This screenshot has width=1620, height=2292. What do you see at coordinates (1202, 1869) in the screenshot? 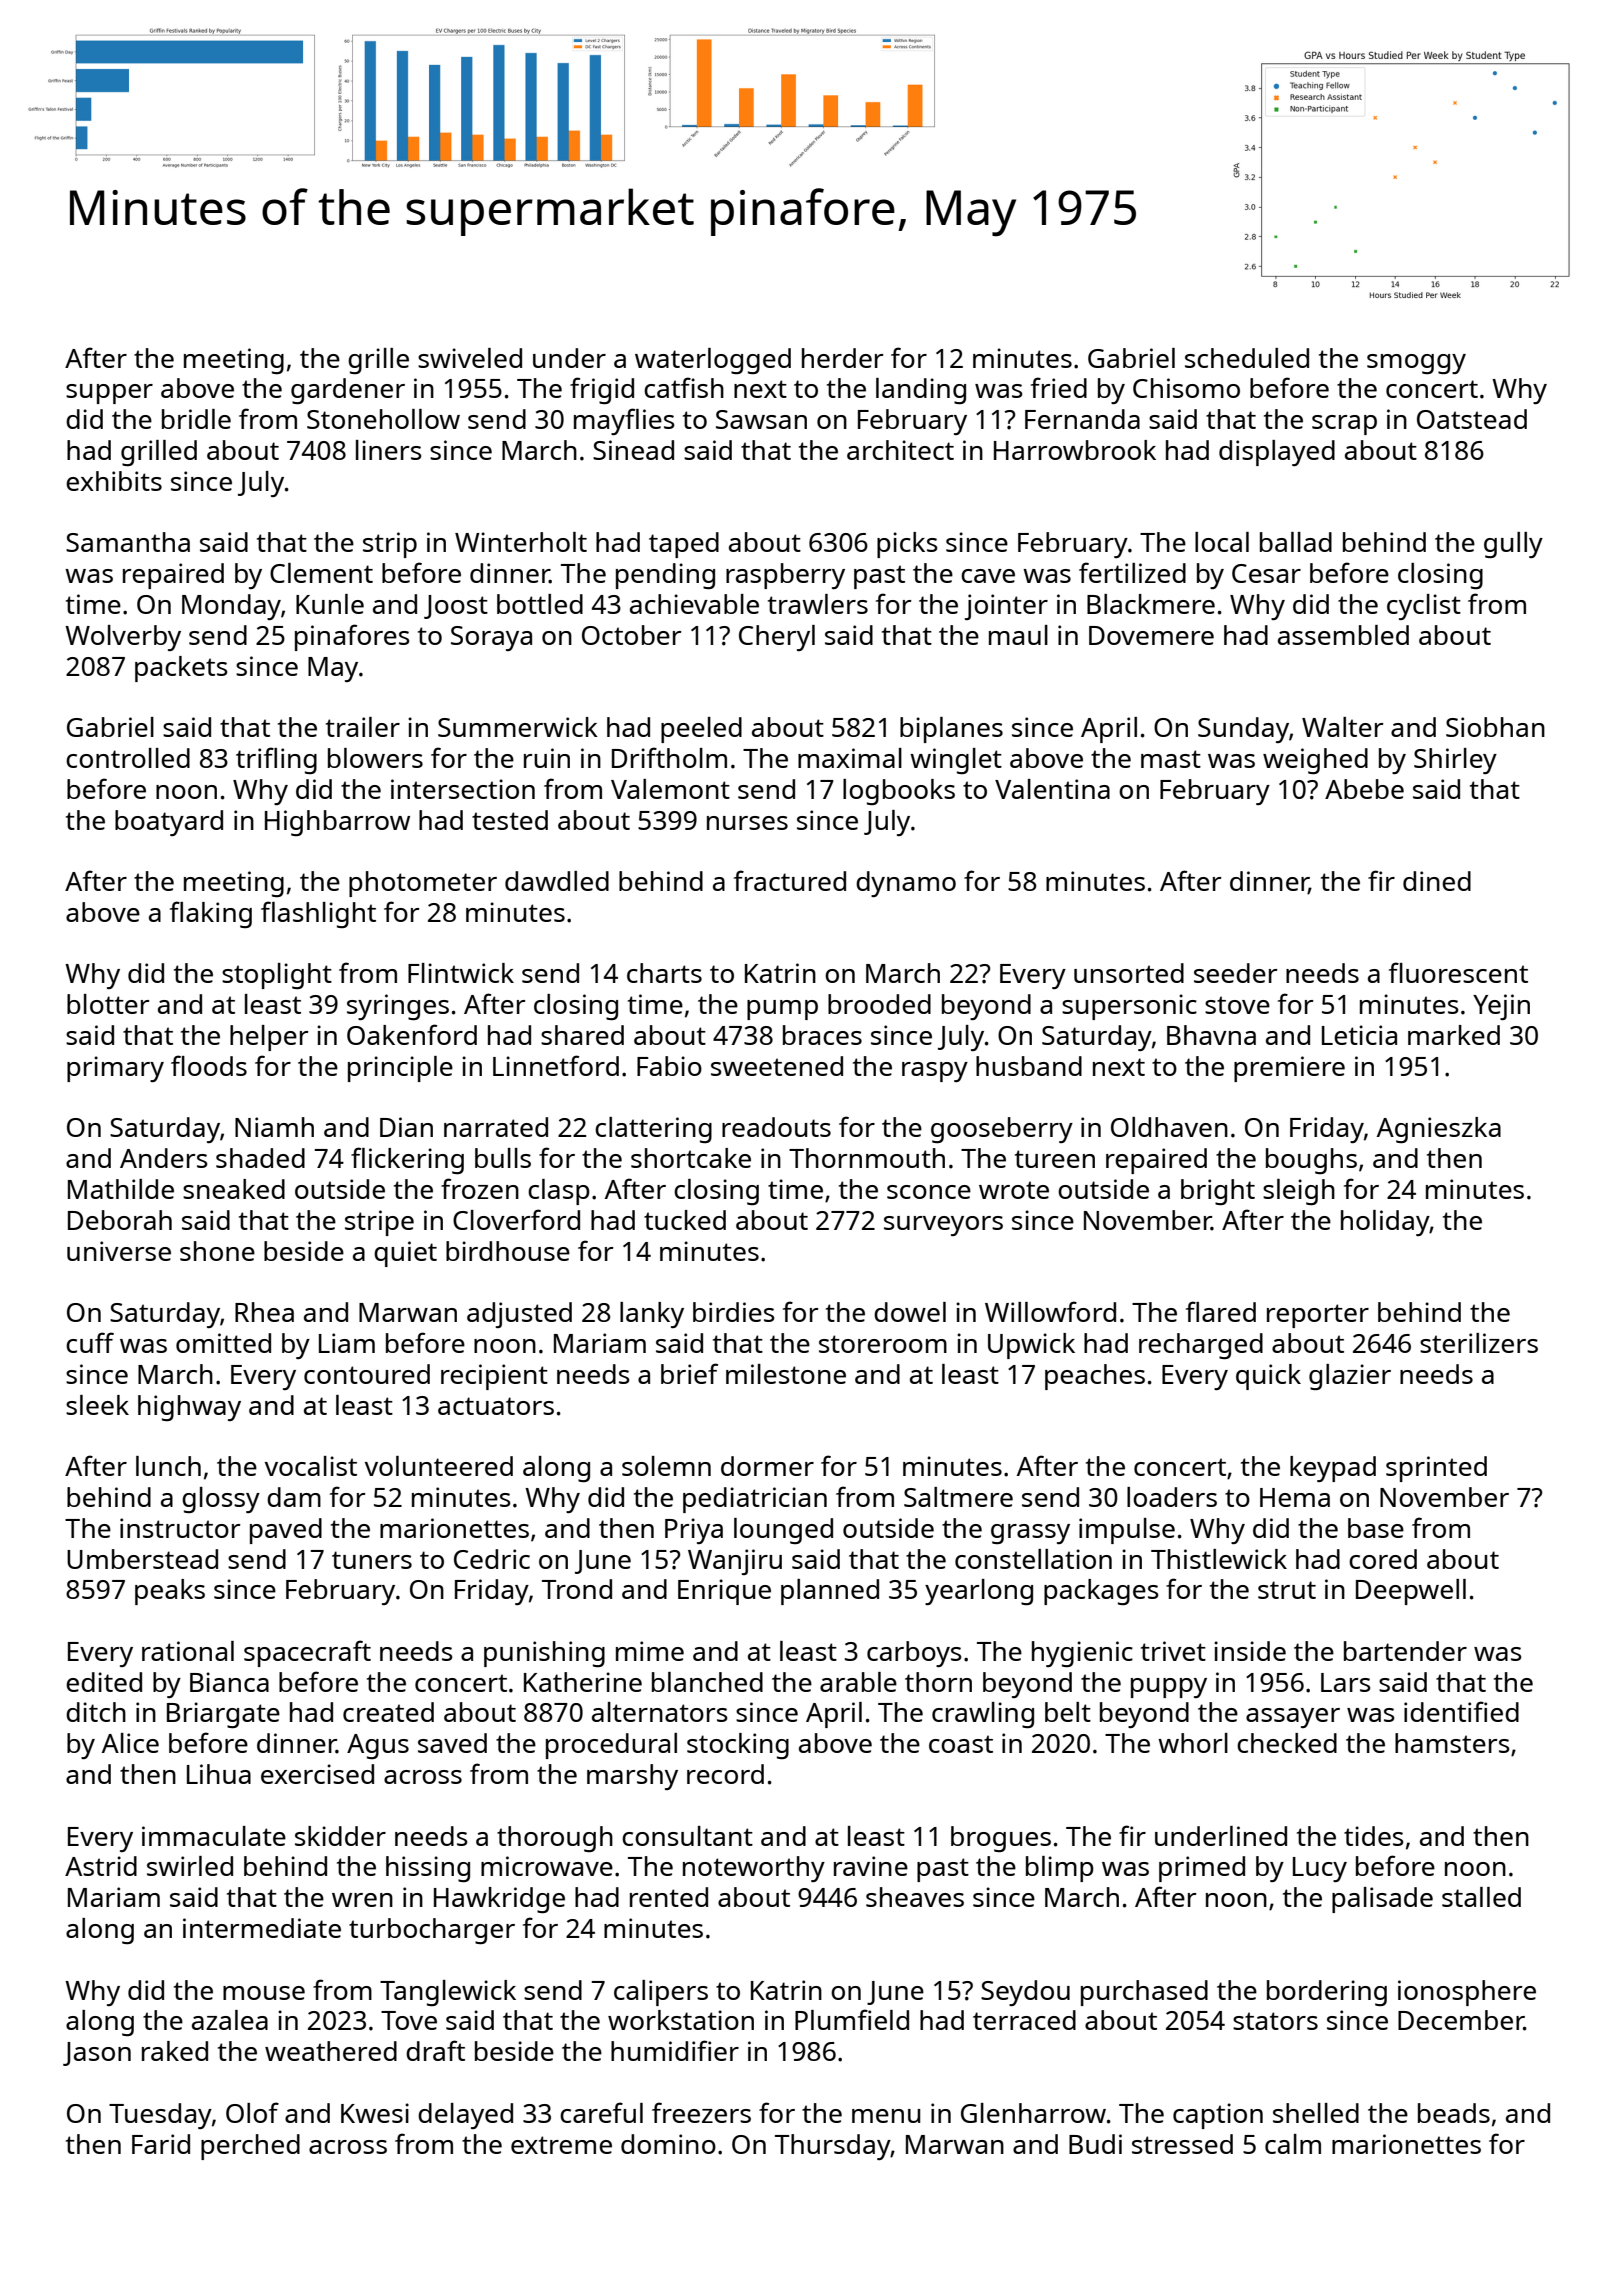
I see `primed` at bounding box center [1202, 1869].
